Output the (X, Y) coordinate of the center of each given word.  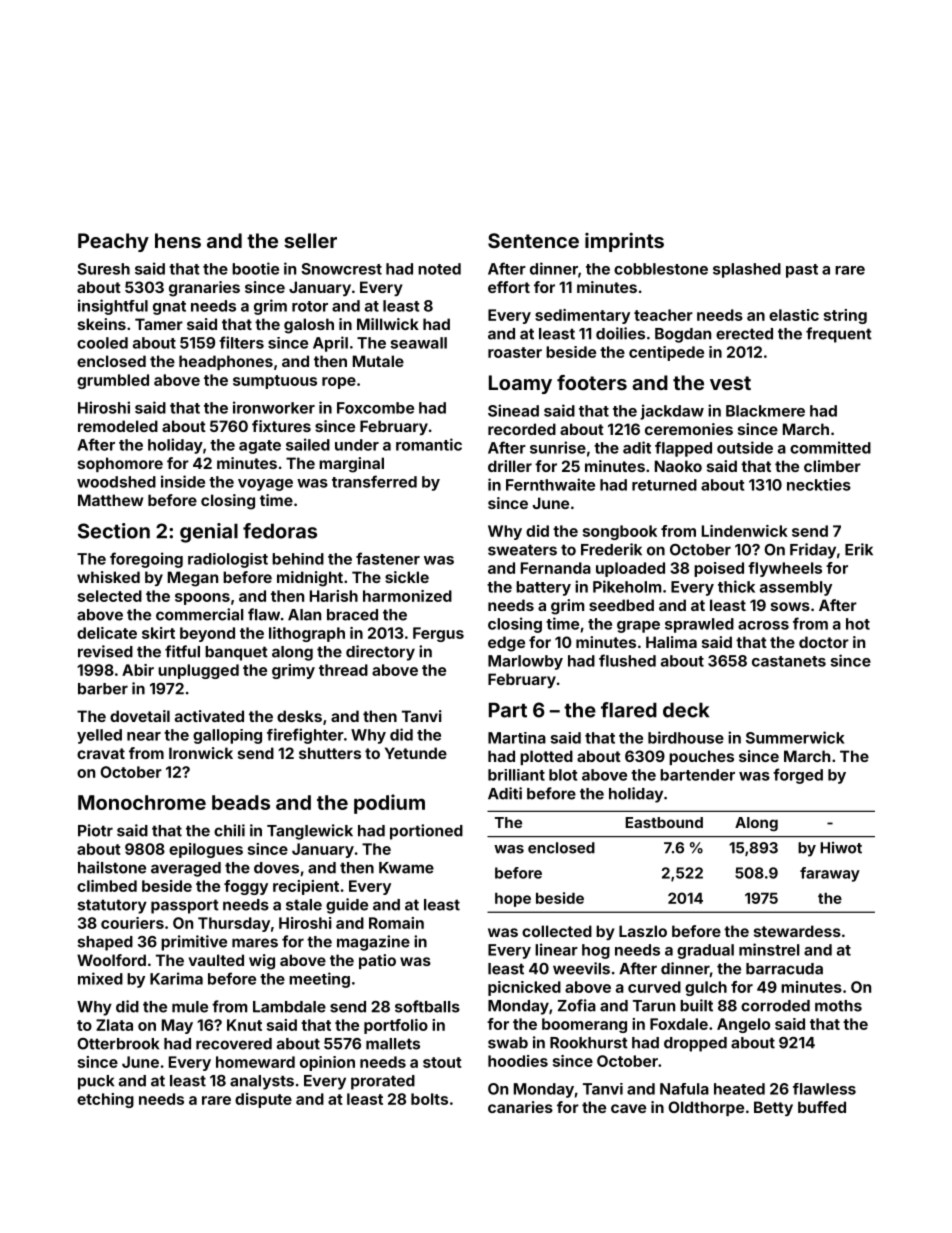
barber (103, 689)
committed (830, 447)
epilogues (206, 850)
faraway (830, 874)
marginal (351, 465)
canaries (520, 1107)
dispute (263, 1100)
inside (183, 481)
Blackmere (765, 411)
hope (513, 900)
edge (506, 644)
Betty (773, 1108)
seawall (418, 343)
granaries (204, 289)
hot (858, 624)
